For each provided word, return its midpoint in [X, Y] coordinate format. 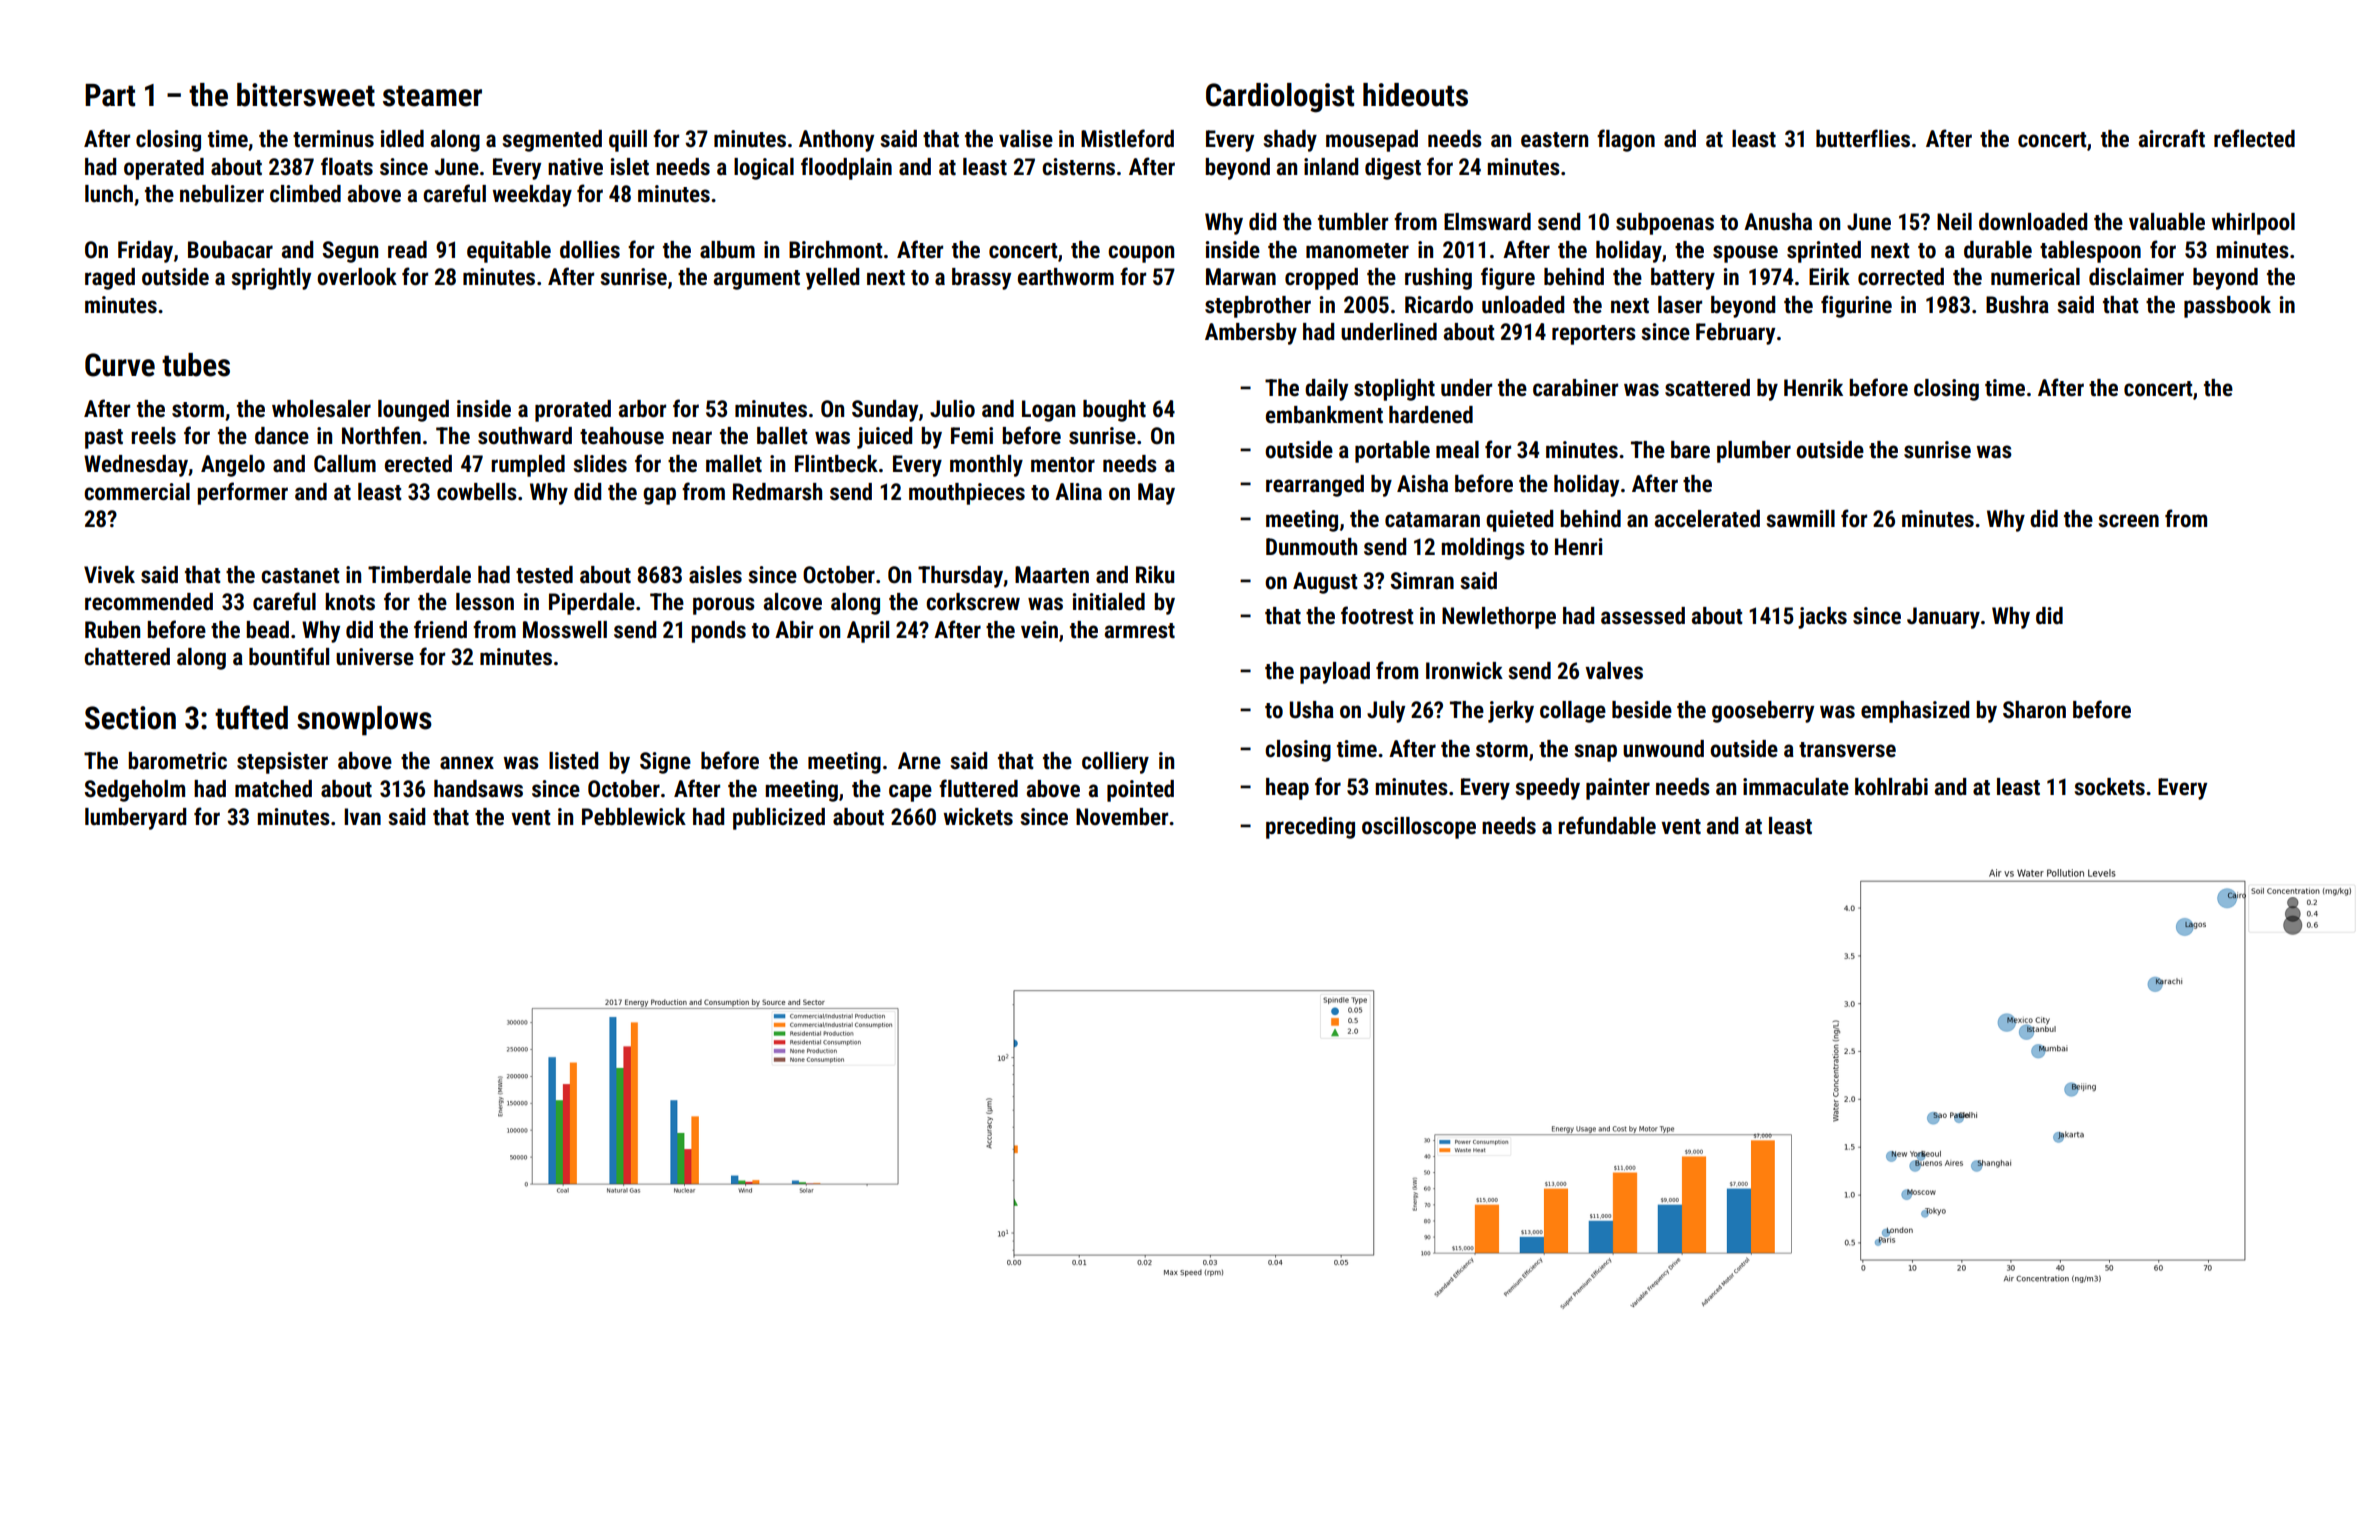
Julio [952, 409]
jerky [1511, 712]
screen [2129, 521]
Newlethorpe [1499, 618]
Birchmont [836, 250]
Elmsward [1487, 222]
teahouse [622, 436]
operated [164, 169]
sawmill [1801, 519]
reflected [2254, 138]
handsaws [478, 789]
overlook [357, 277]
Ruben [112, 630]
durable [1998, 250]
